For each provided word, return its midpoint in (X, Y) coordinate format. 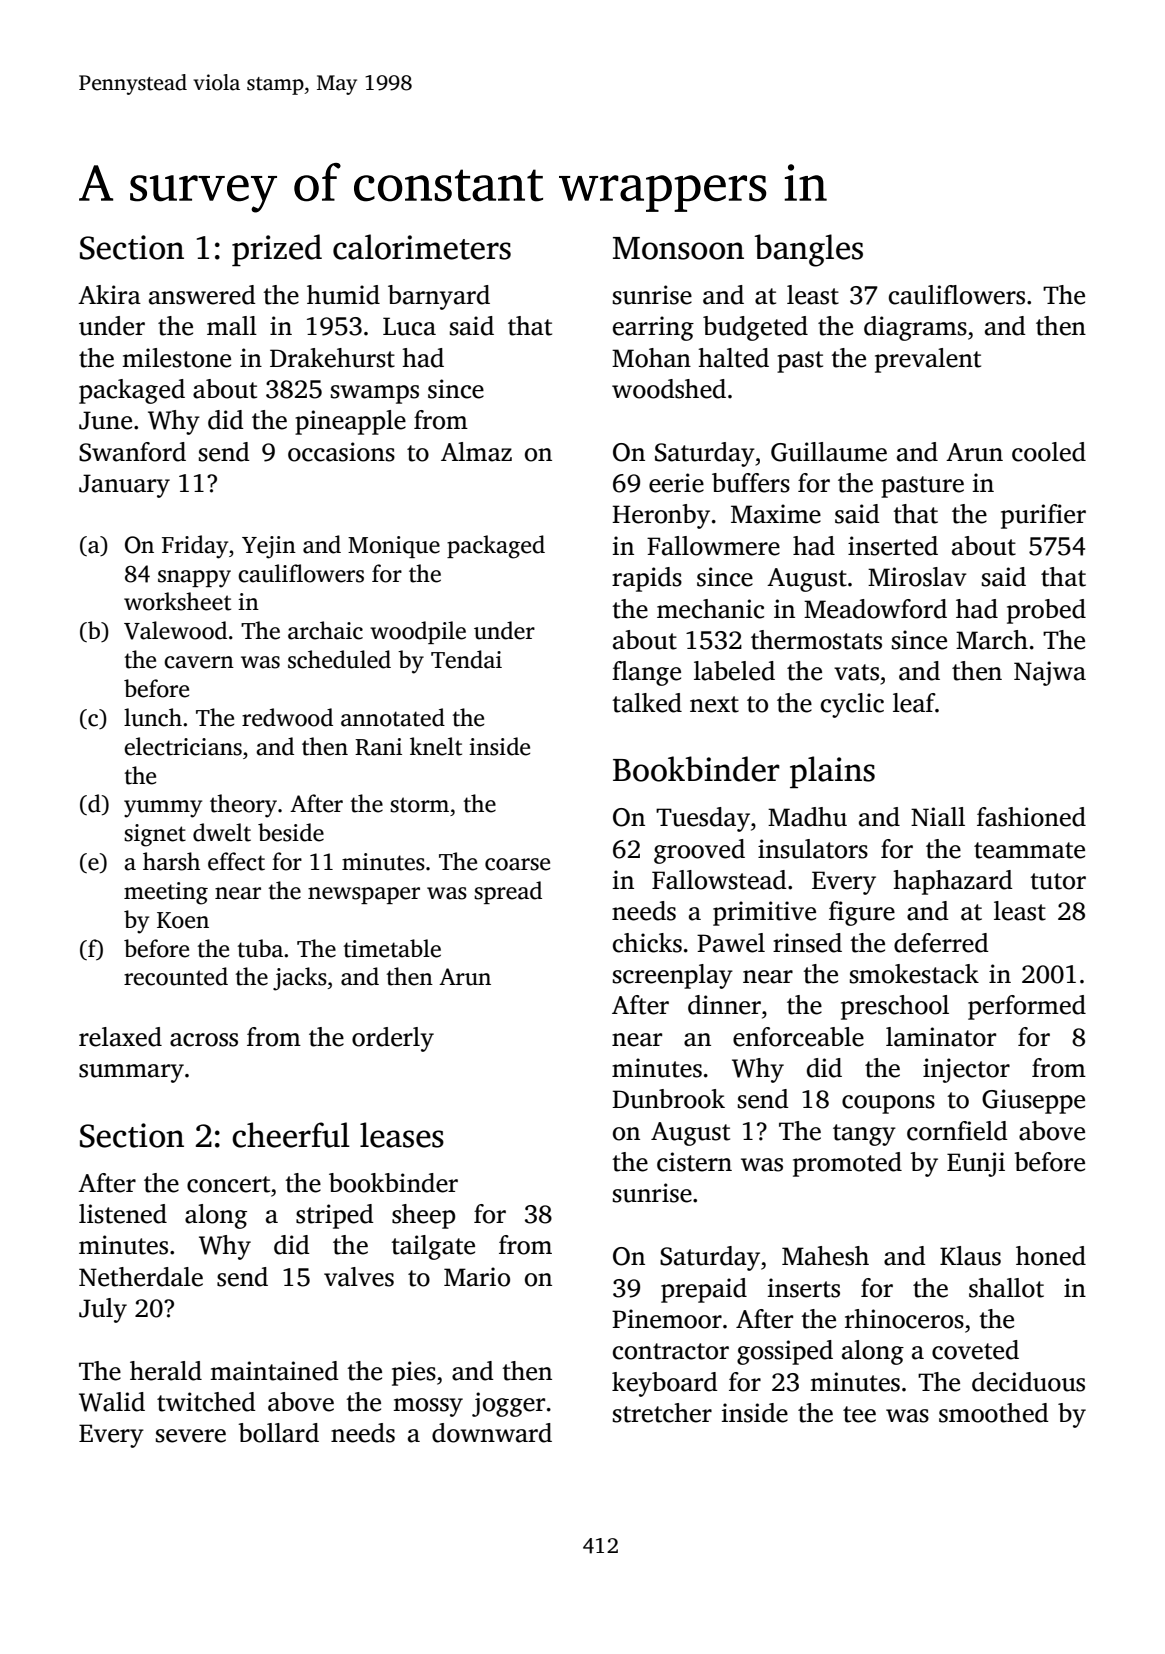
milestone (176, 358)
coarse (517, 864)
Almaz (476, 452)
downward (492, 1433)
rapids (647, 579)
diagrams (915, 328)
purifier (1043, 516)
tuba (260, 948)
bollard (278, 1433)
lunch (153, 717)
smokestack (914, 974)
